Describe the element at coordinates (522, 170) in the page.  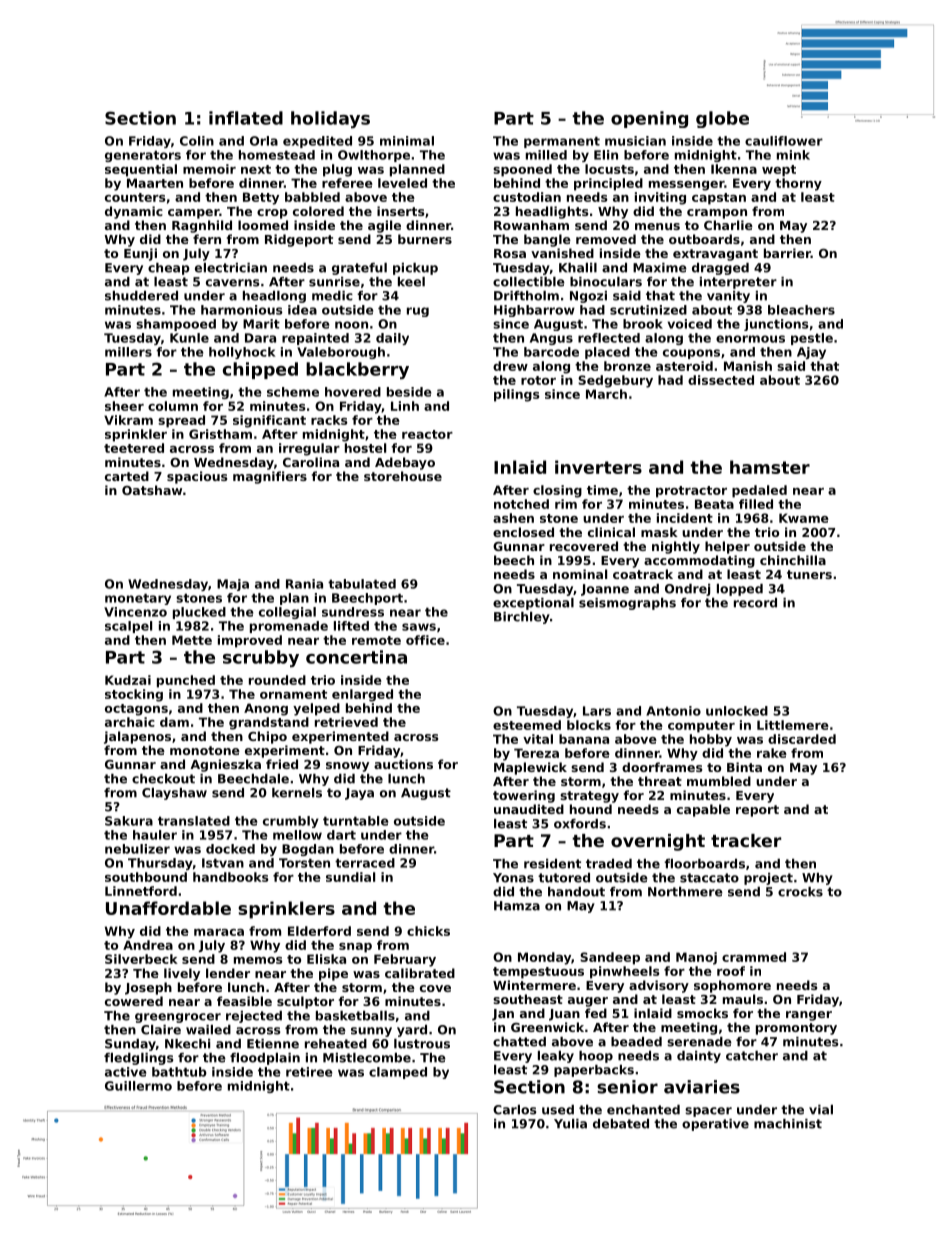
I see `spooned` at that location.
